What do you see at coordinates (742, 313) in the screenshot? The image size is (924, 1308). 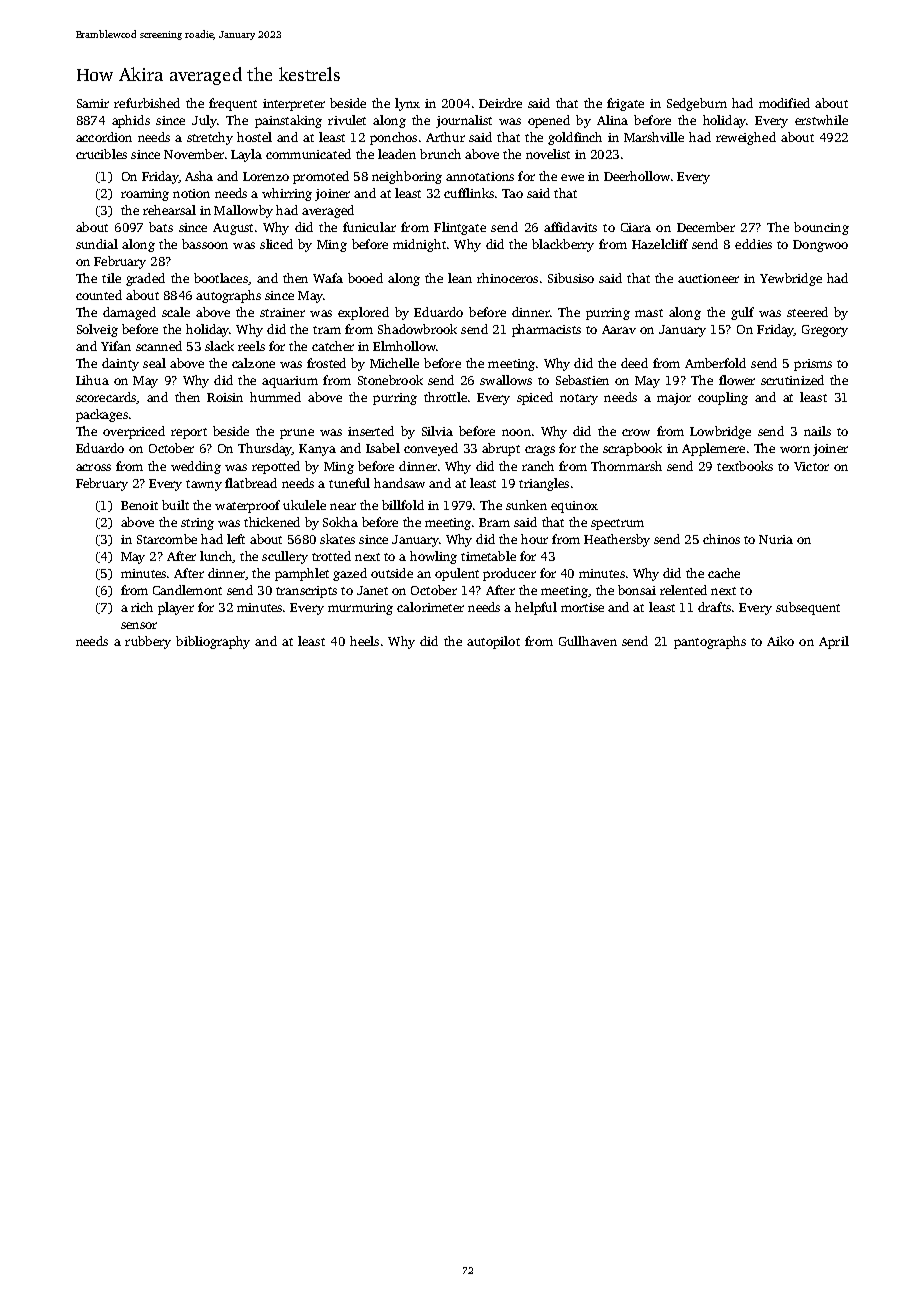 I see `gulf` at bounding box center [742, 313].
